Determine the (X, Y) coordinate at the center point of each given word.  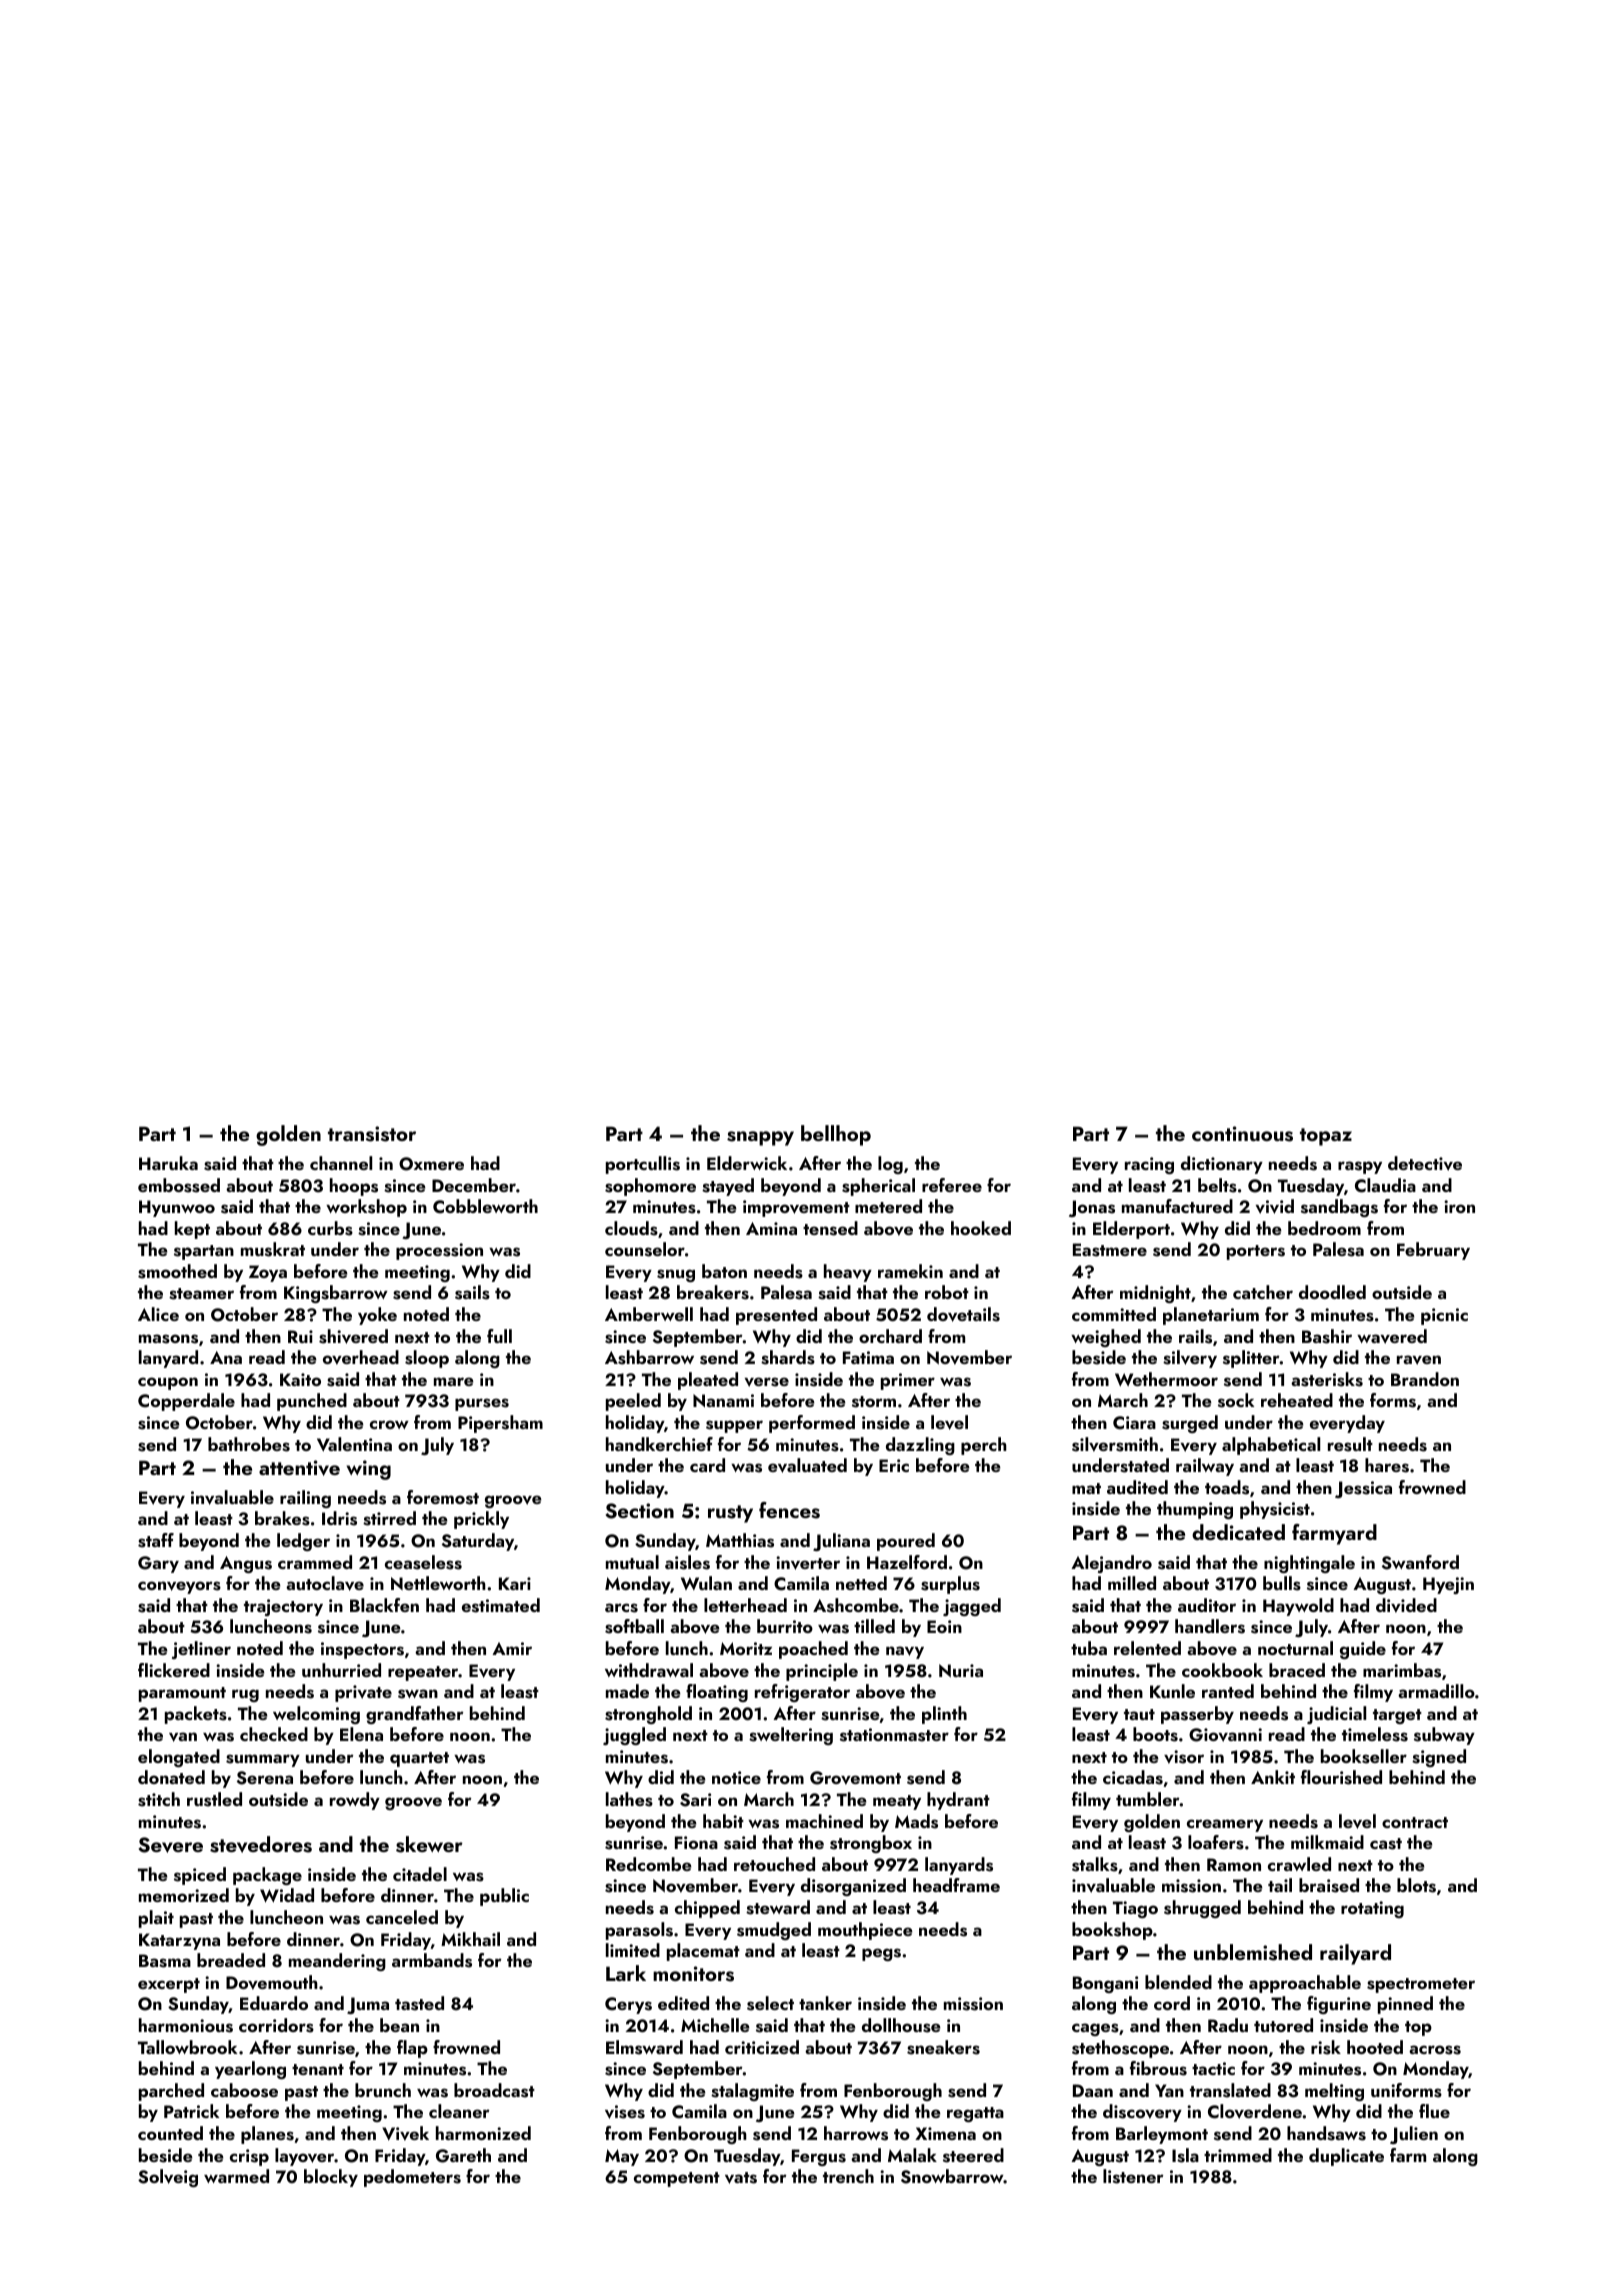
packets (196, 1715)
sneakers (943, 2047)
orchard (890, 1336)
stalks (1095, 1864)
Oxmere (431, 1164)
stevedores (261, 1844)
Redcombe (649, 1864)
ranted (1228, 1691)
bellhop (836, 1135)
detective (1425, 1163)
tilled (874, 1626)
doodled (1332, 1292)
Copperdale (186, 1402)
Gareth (463, 2155)
